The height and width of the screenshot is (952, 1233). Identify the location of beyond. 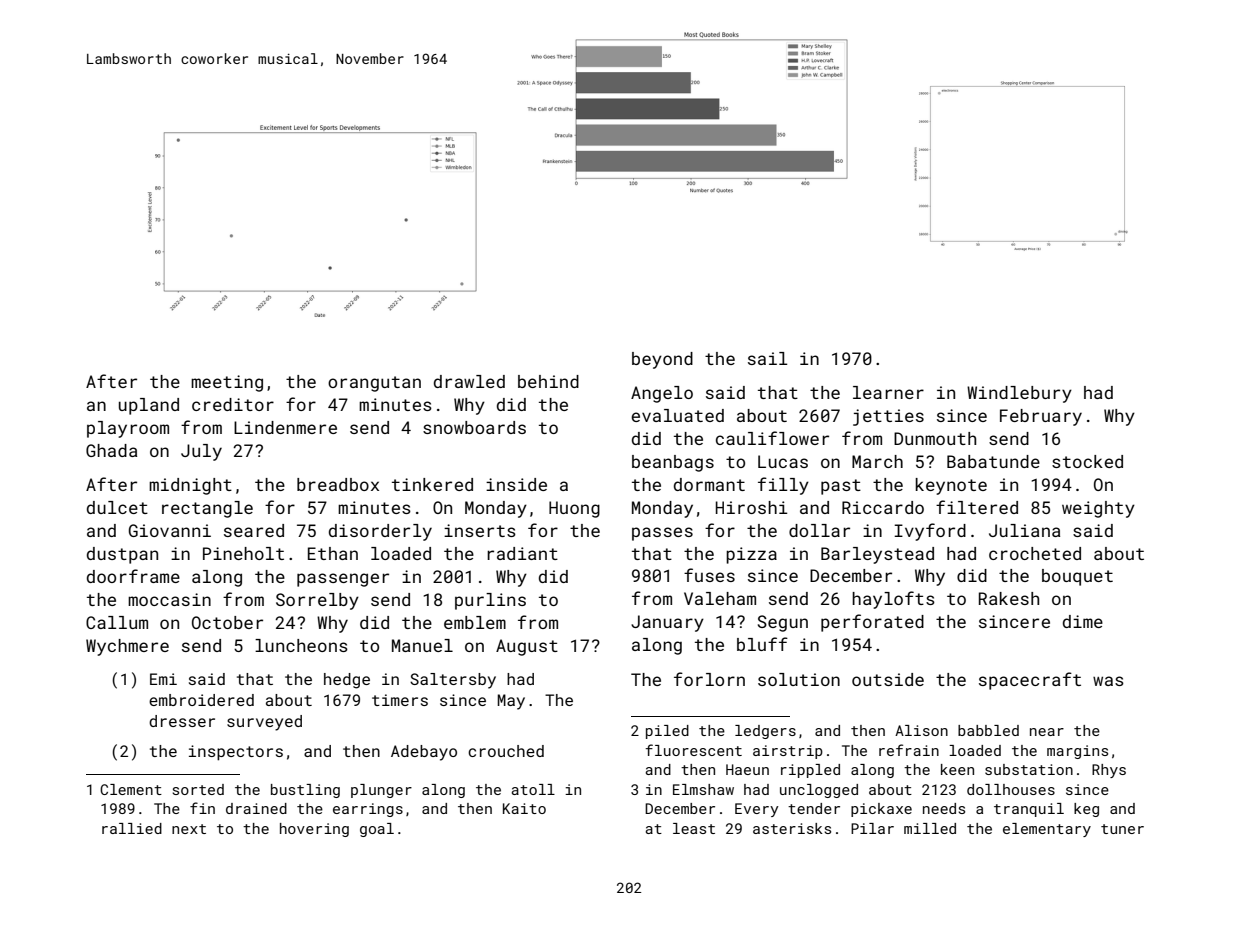
(662, 360).
